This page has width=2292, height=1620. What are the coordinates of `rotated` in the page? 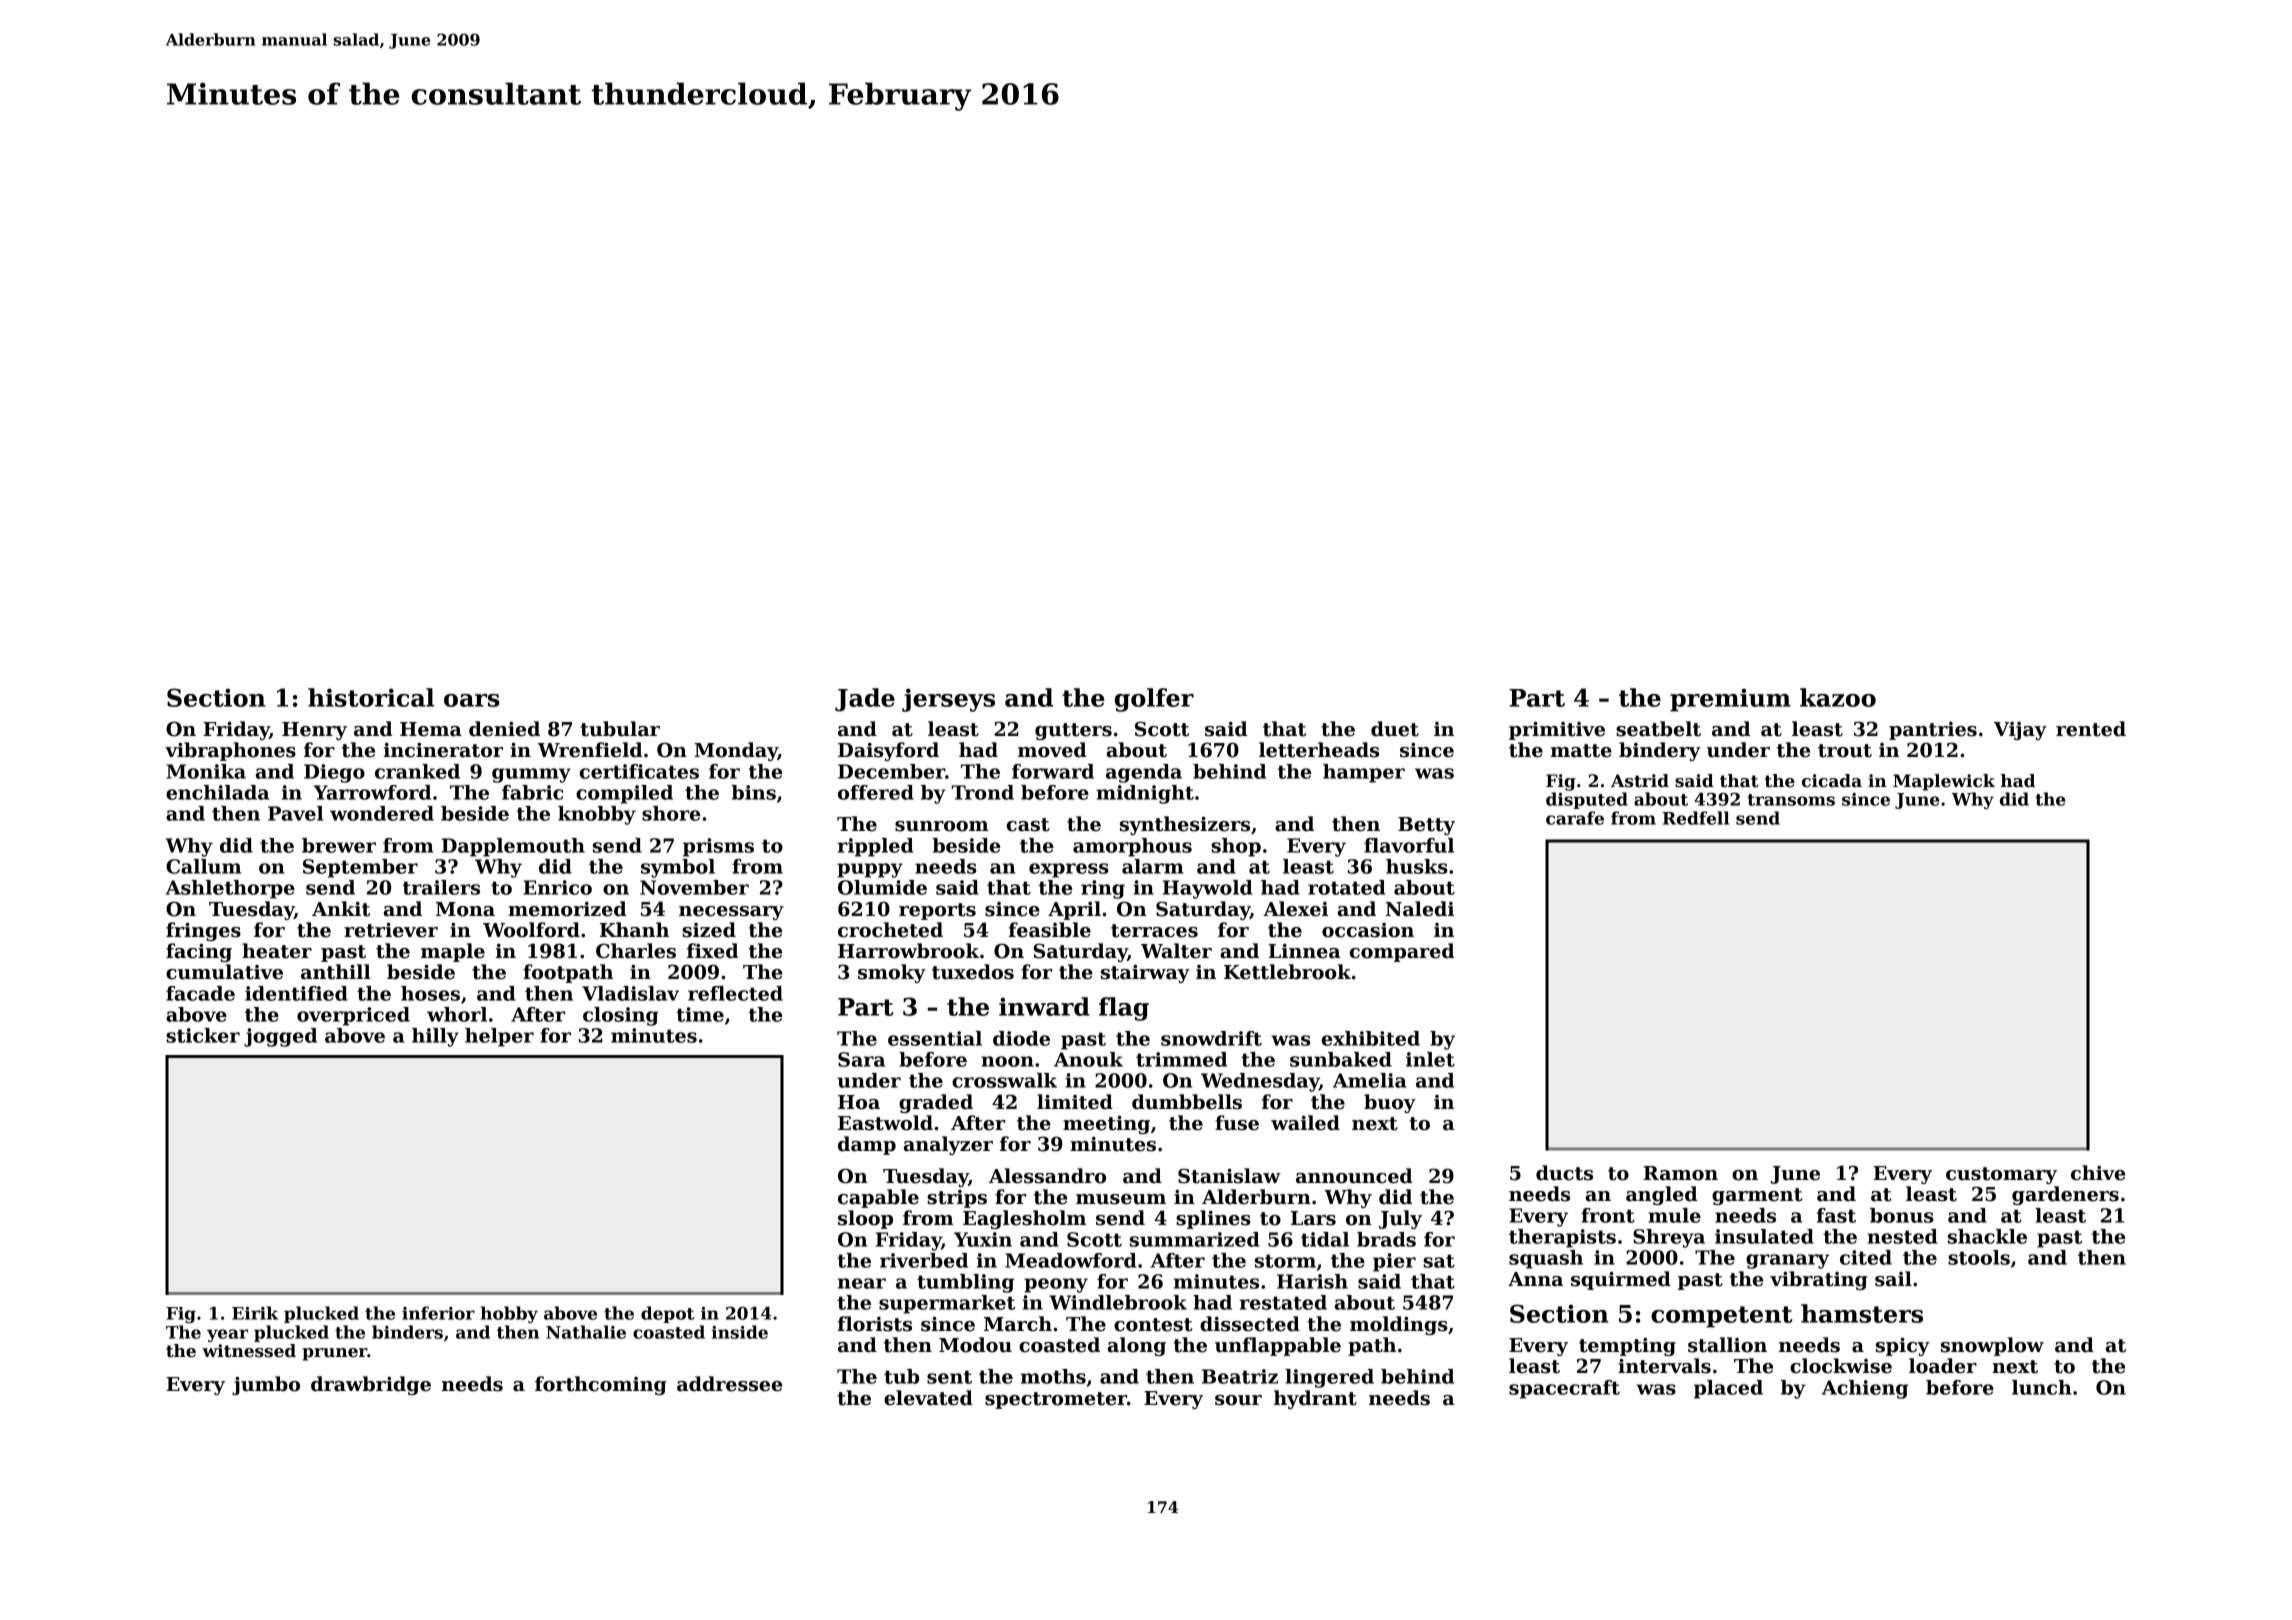 It's located at (1347, 887).
